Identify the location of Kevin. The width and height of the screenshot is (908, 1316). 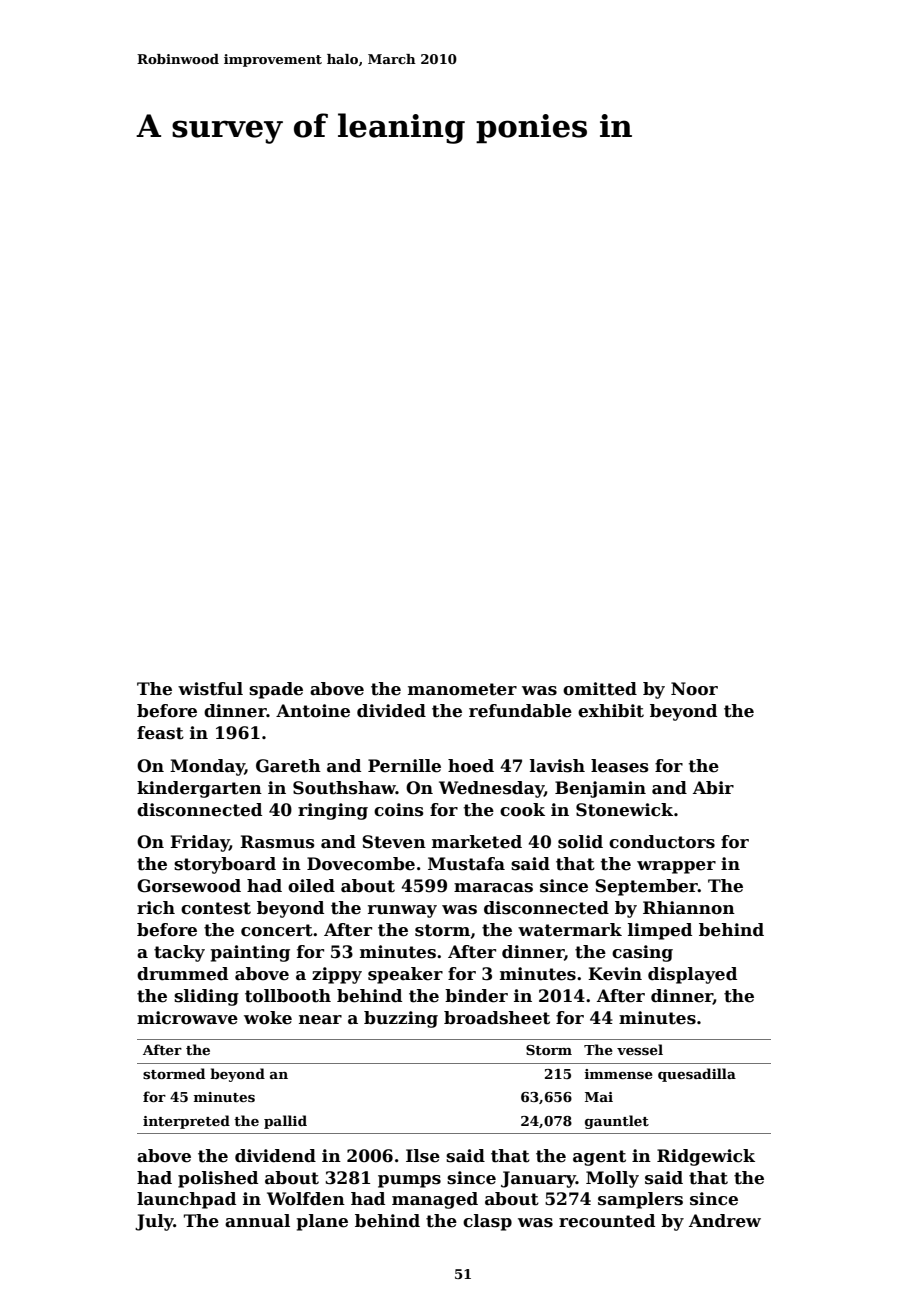
(615, 974).
